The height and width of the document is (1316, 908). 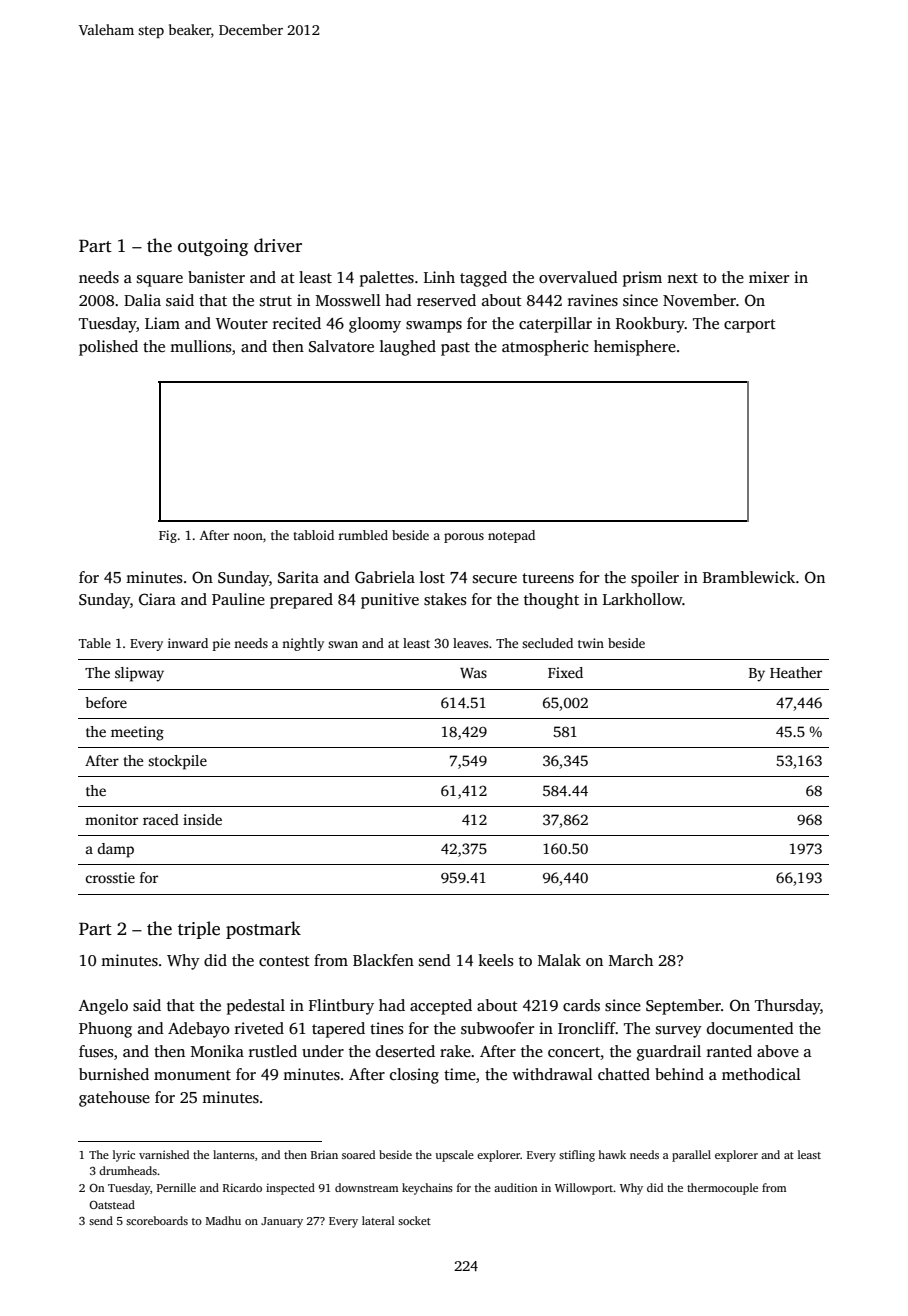 What do you see at coordinates (157, 599) in the document?
I see `Ciara` at bounding box center [157, 599].
